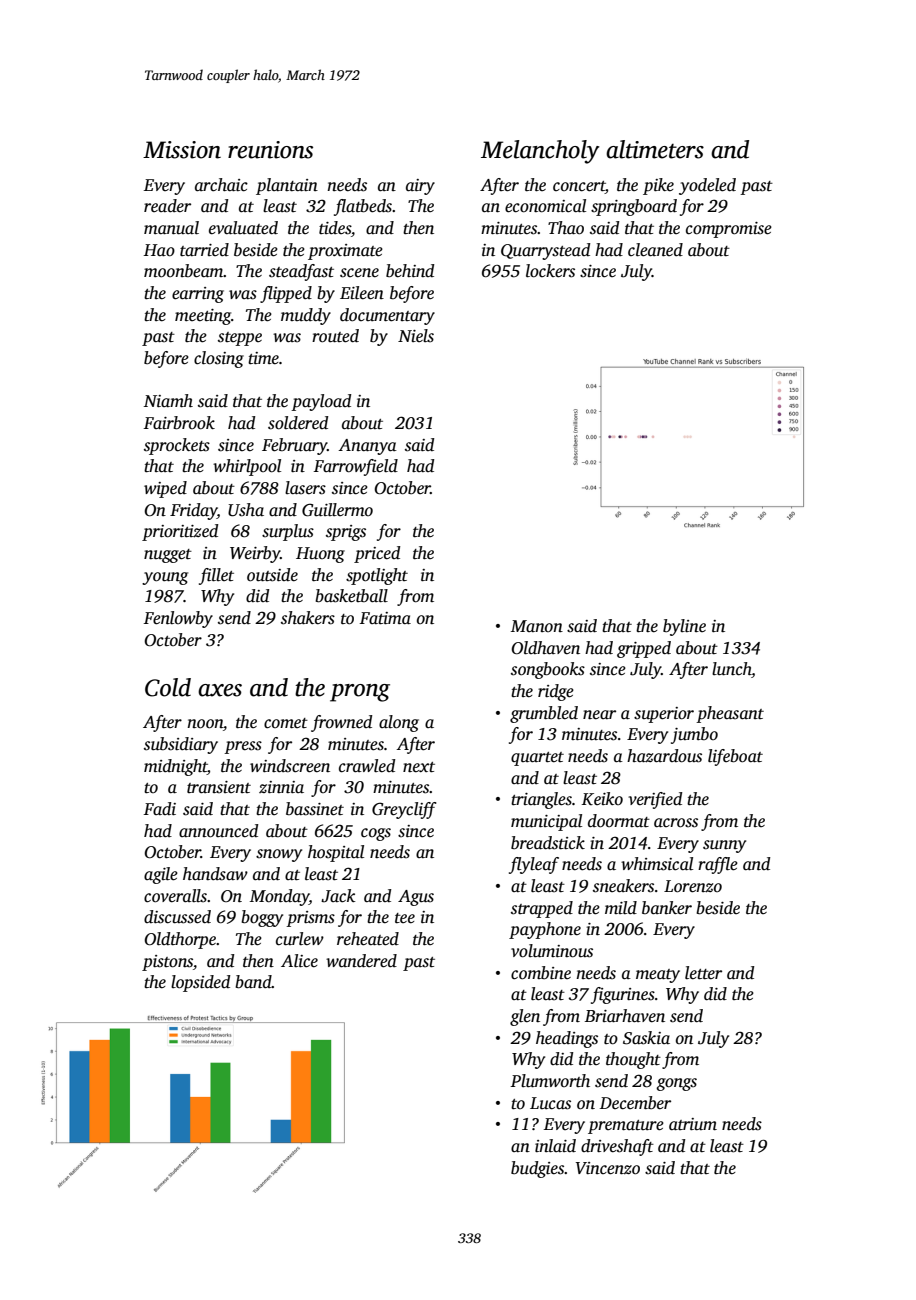  Describe the element at coordinates (718, 865) in the page. I see `raffle` at that location.
